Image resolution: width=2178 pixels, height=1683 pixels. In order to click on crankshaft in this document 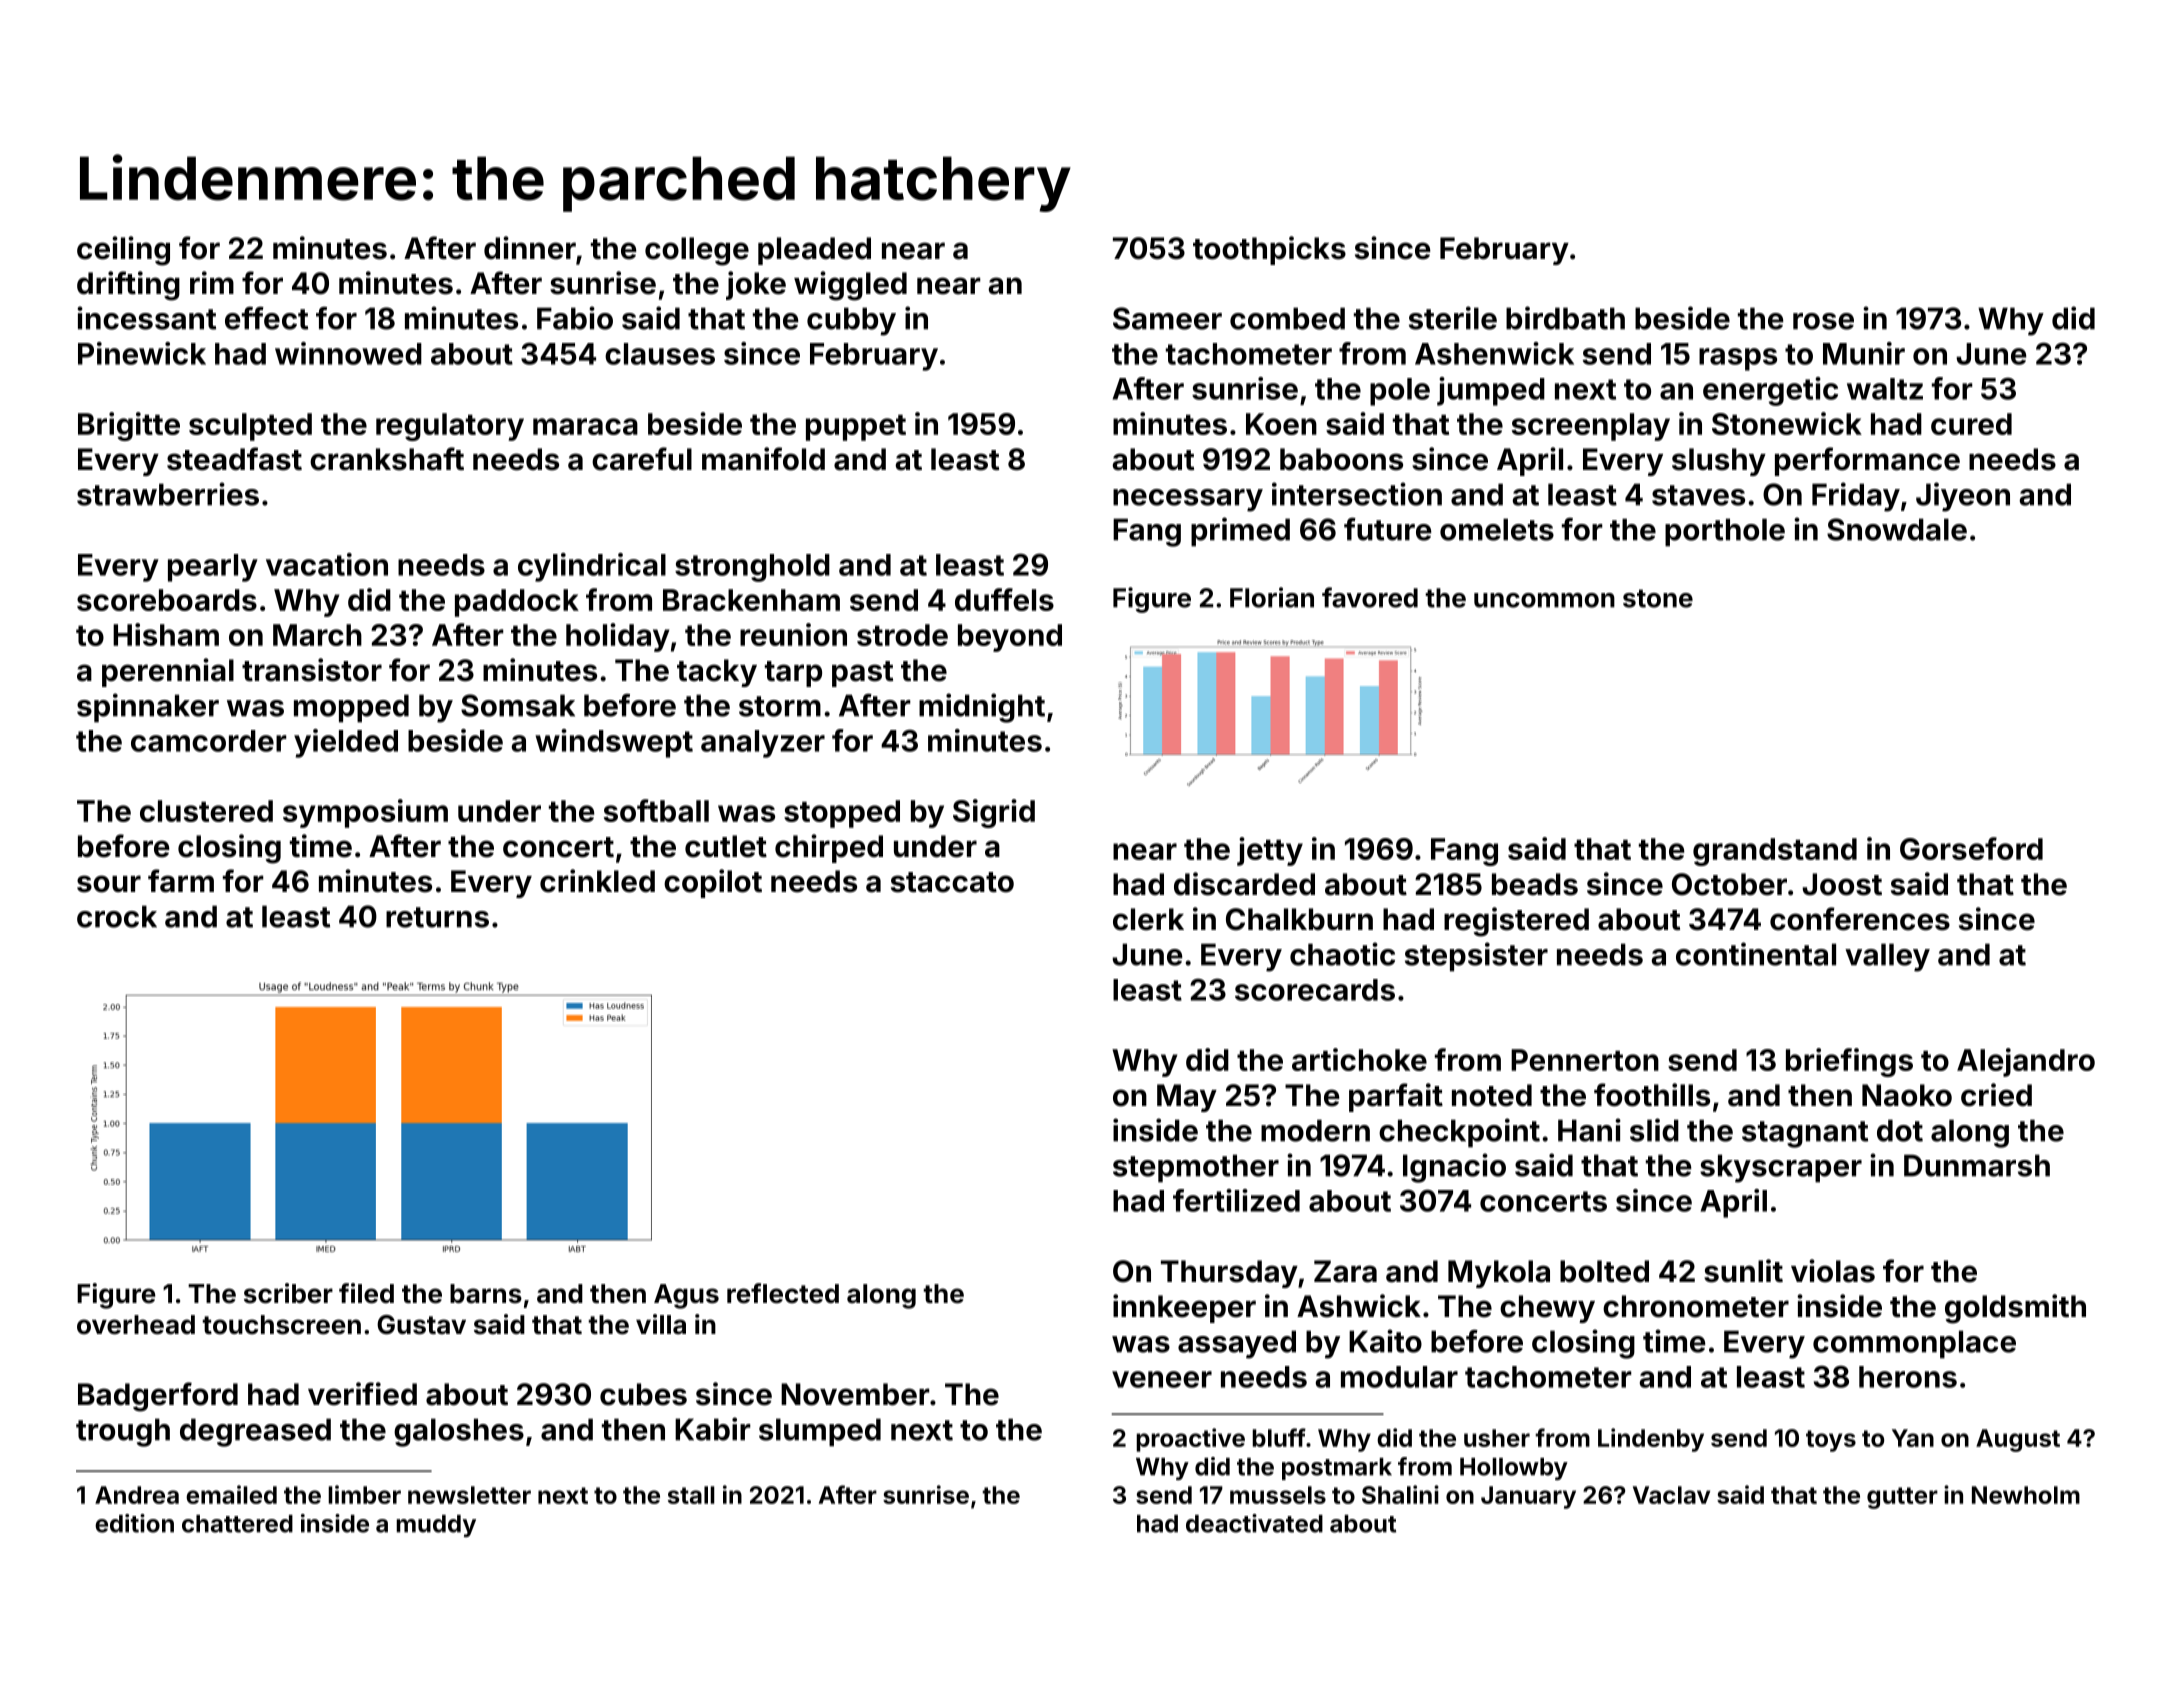, I will do `click(387, 459)`.
